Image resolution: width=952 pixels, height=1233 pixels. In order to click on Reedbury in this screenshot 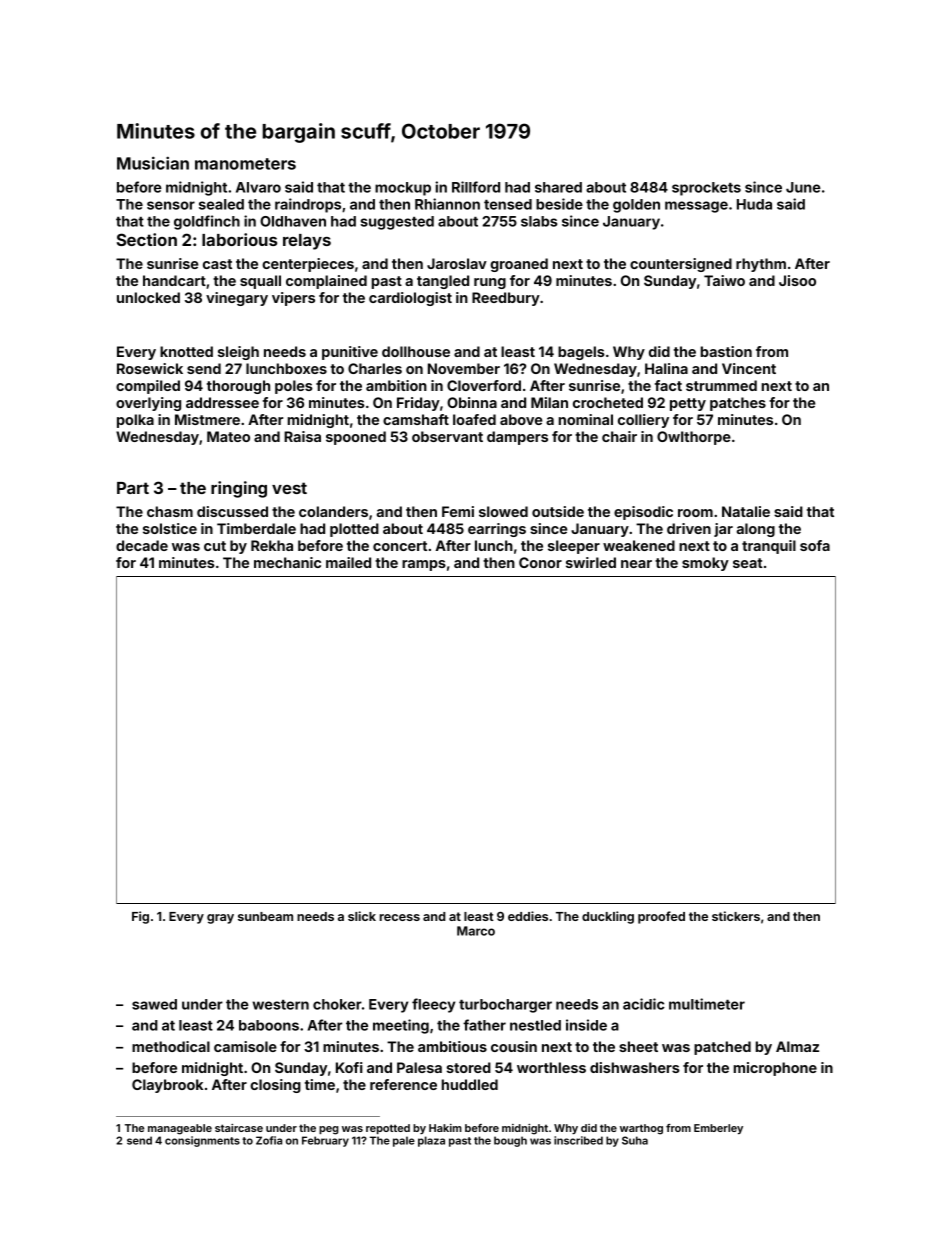, I will do `click(506, 299)`.
